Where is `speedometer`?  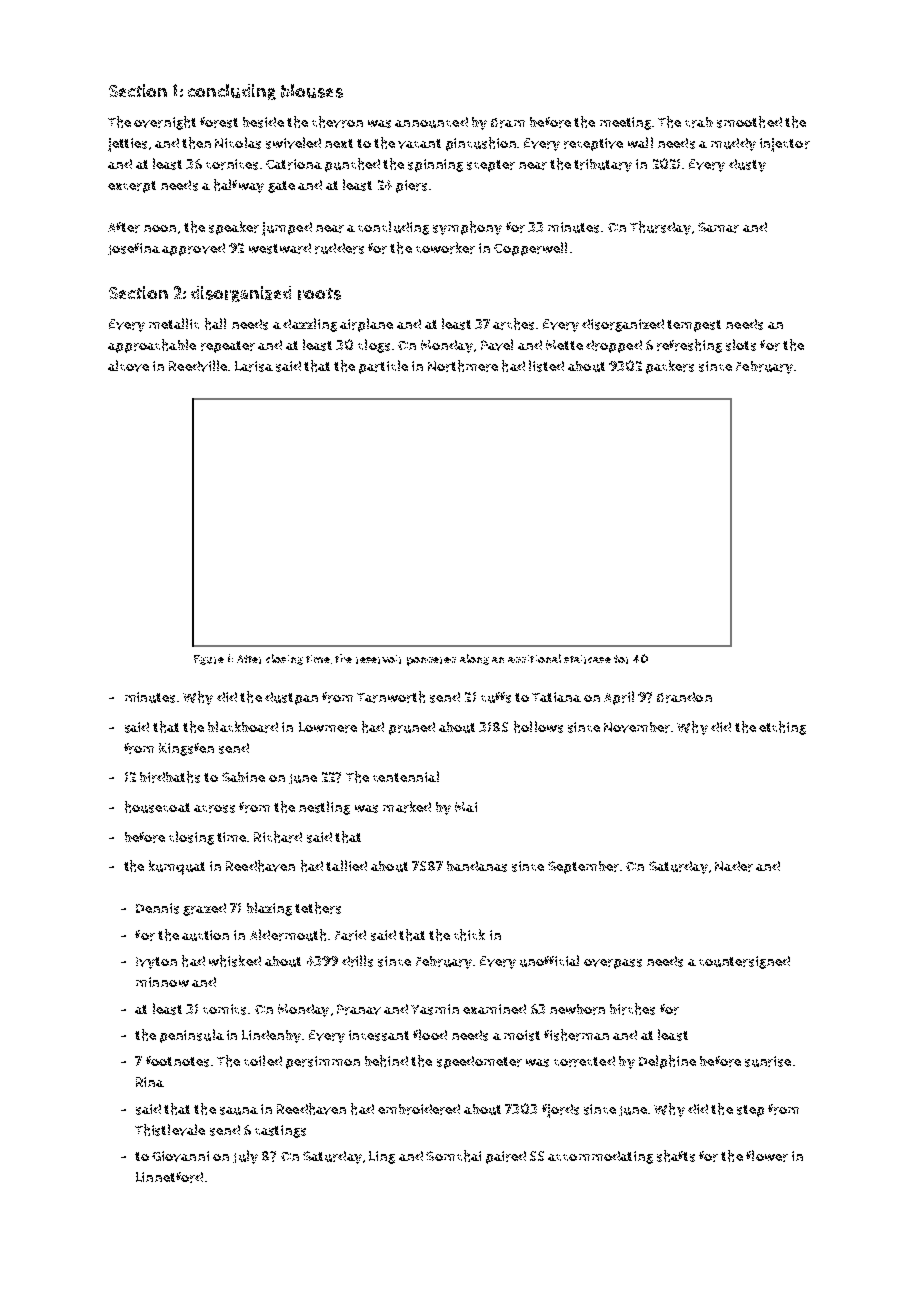 speedometer is located at coordinates (479, 1062).
